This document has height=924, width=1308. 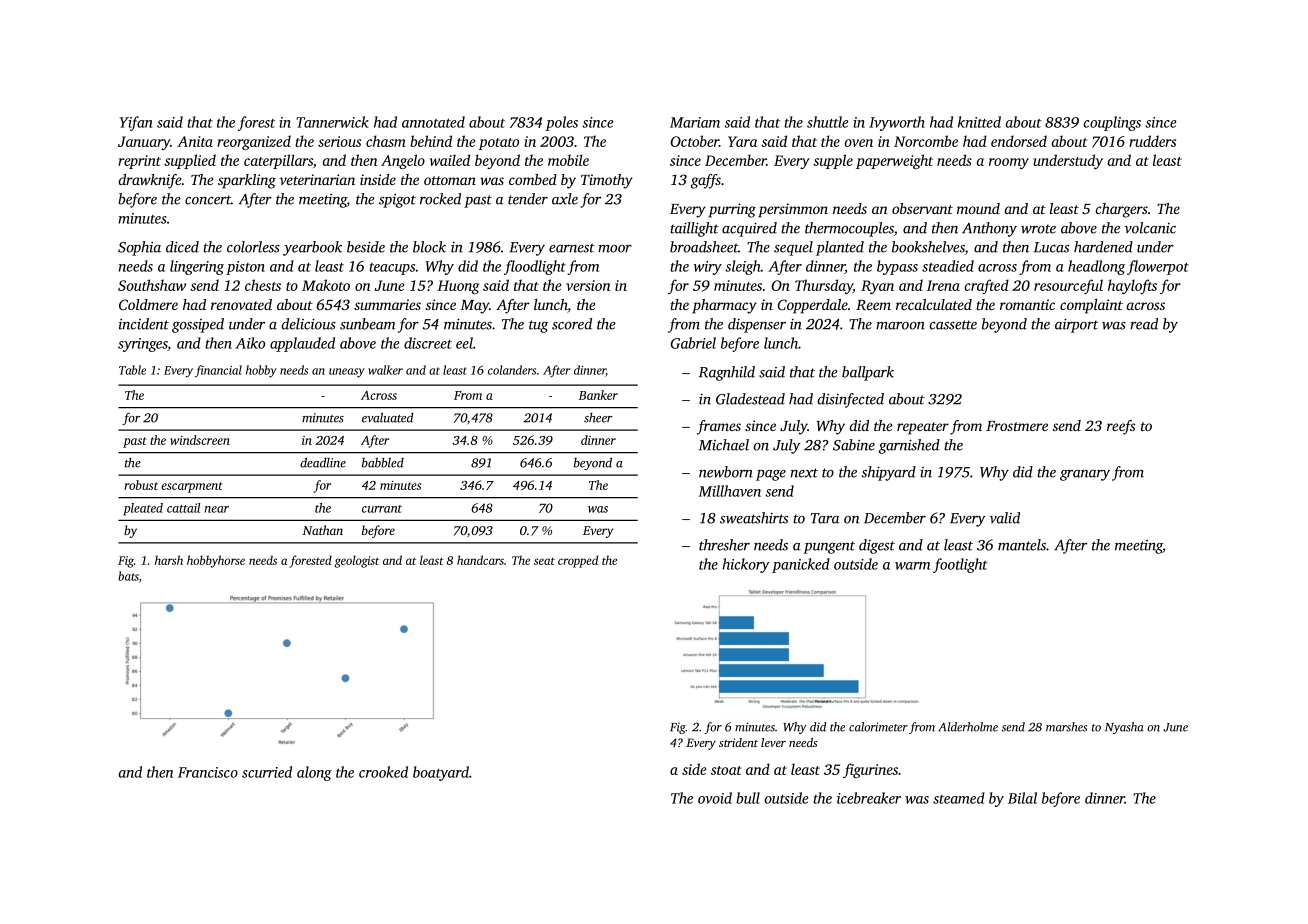 What do you see at coordinates (241, 304) in the document?
I see `renovated` at bounding box center [241, 304].
